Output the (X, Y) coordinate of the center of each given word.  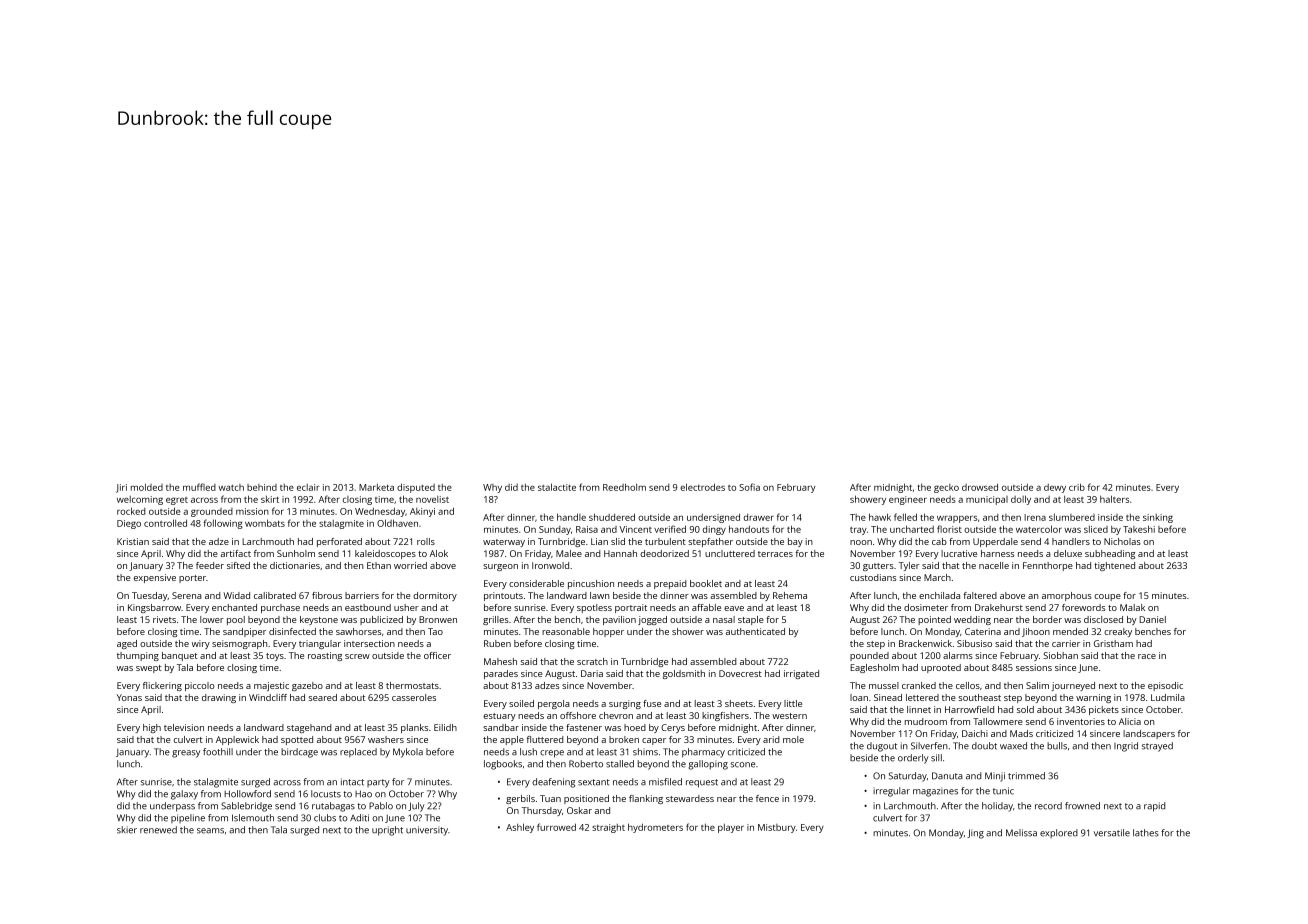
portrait (631, 608)
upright (387, 831)
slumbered (1072, 517)
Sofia (749, 487)
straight (608, 828)
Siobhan (1060, 655)
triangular (320, 644)
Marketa (376, 487)
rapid (1154, 807)
